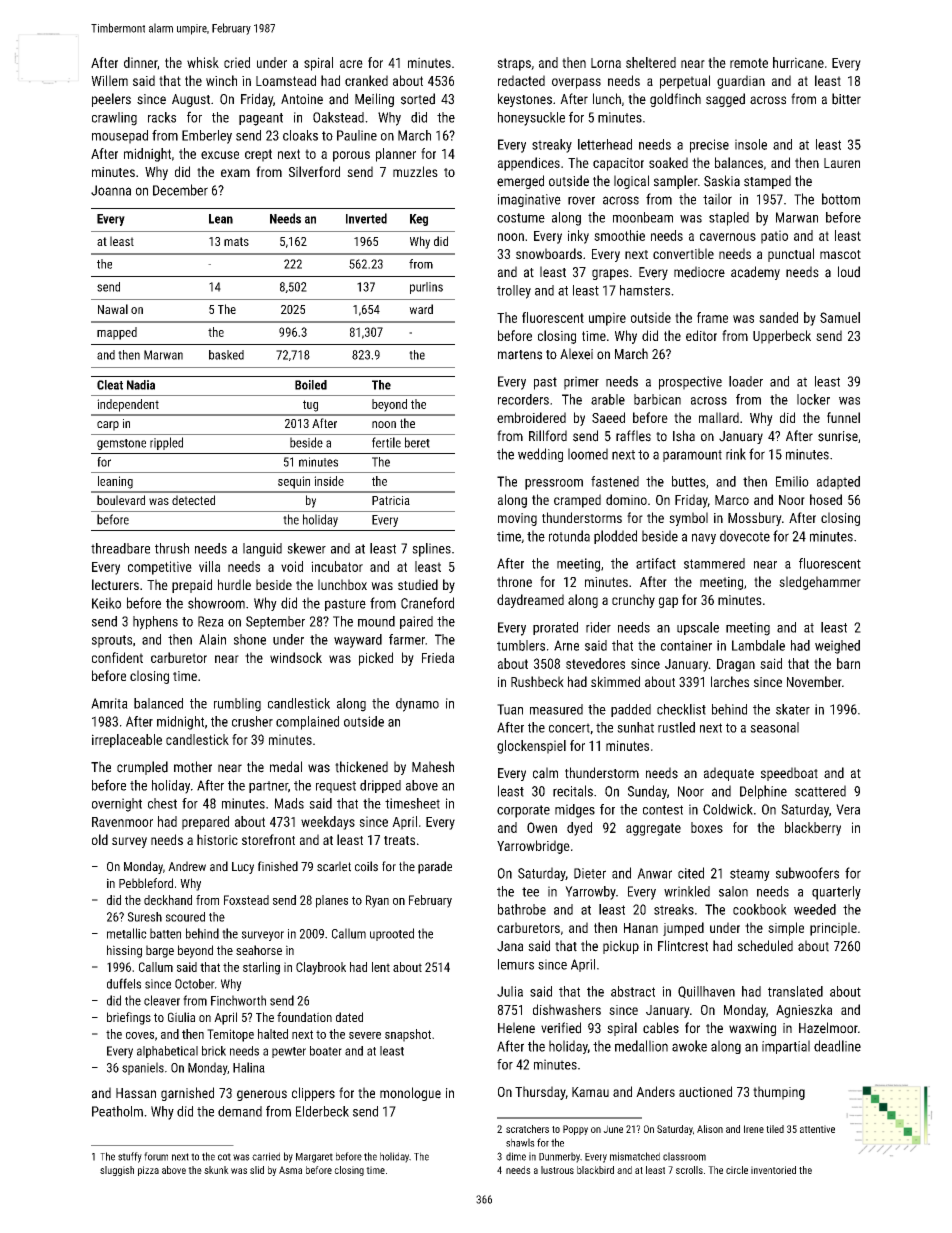 The width and height of the page is (952, 1233). I want to click on rustled, so click(676, 727).
